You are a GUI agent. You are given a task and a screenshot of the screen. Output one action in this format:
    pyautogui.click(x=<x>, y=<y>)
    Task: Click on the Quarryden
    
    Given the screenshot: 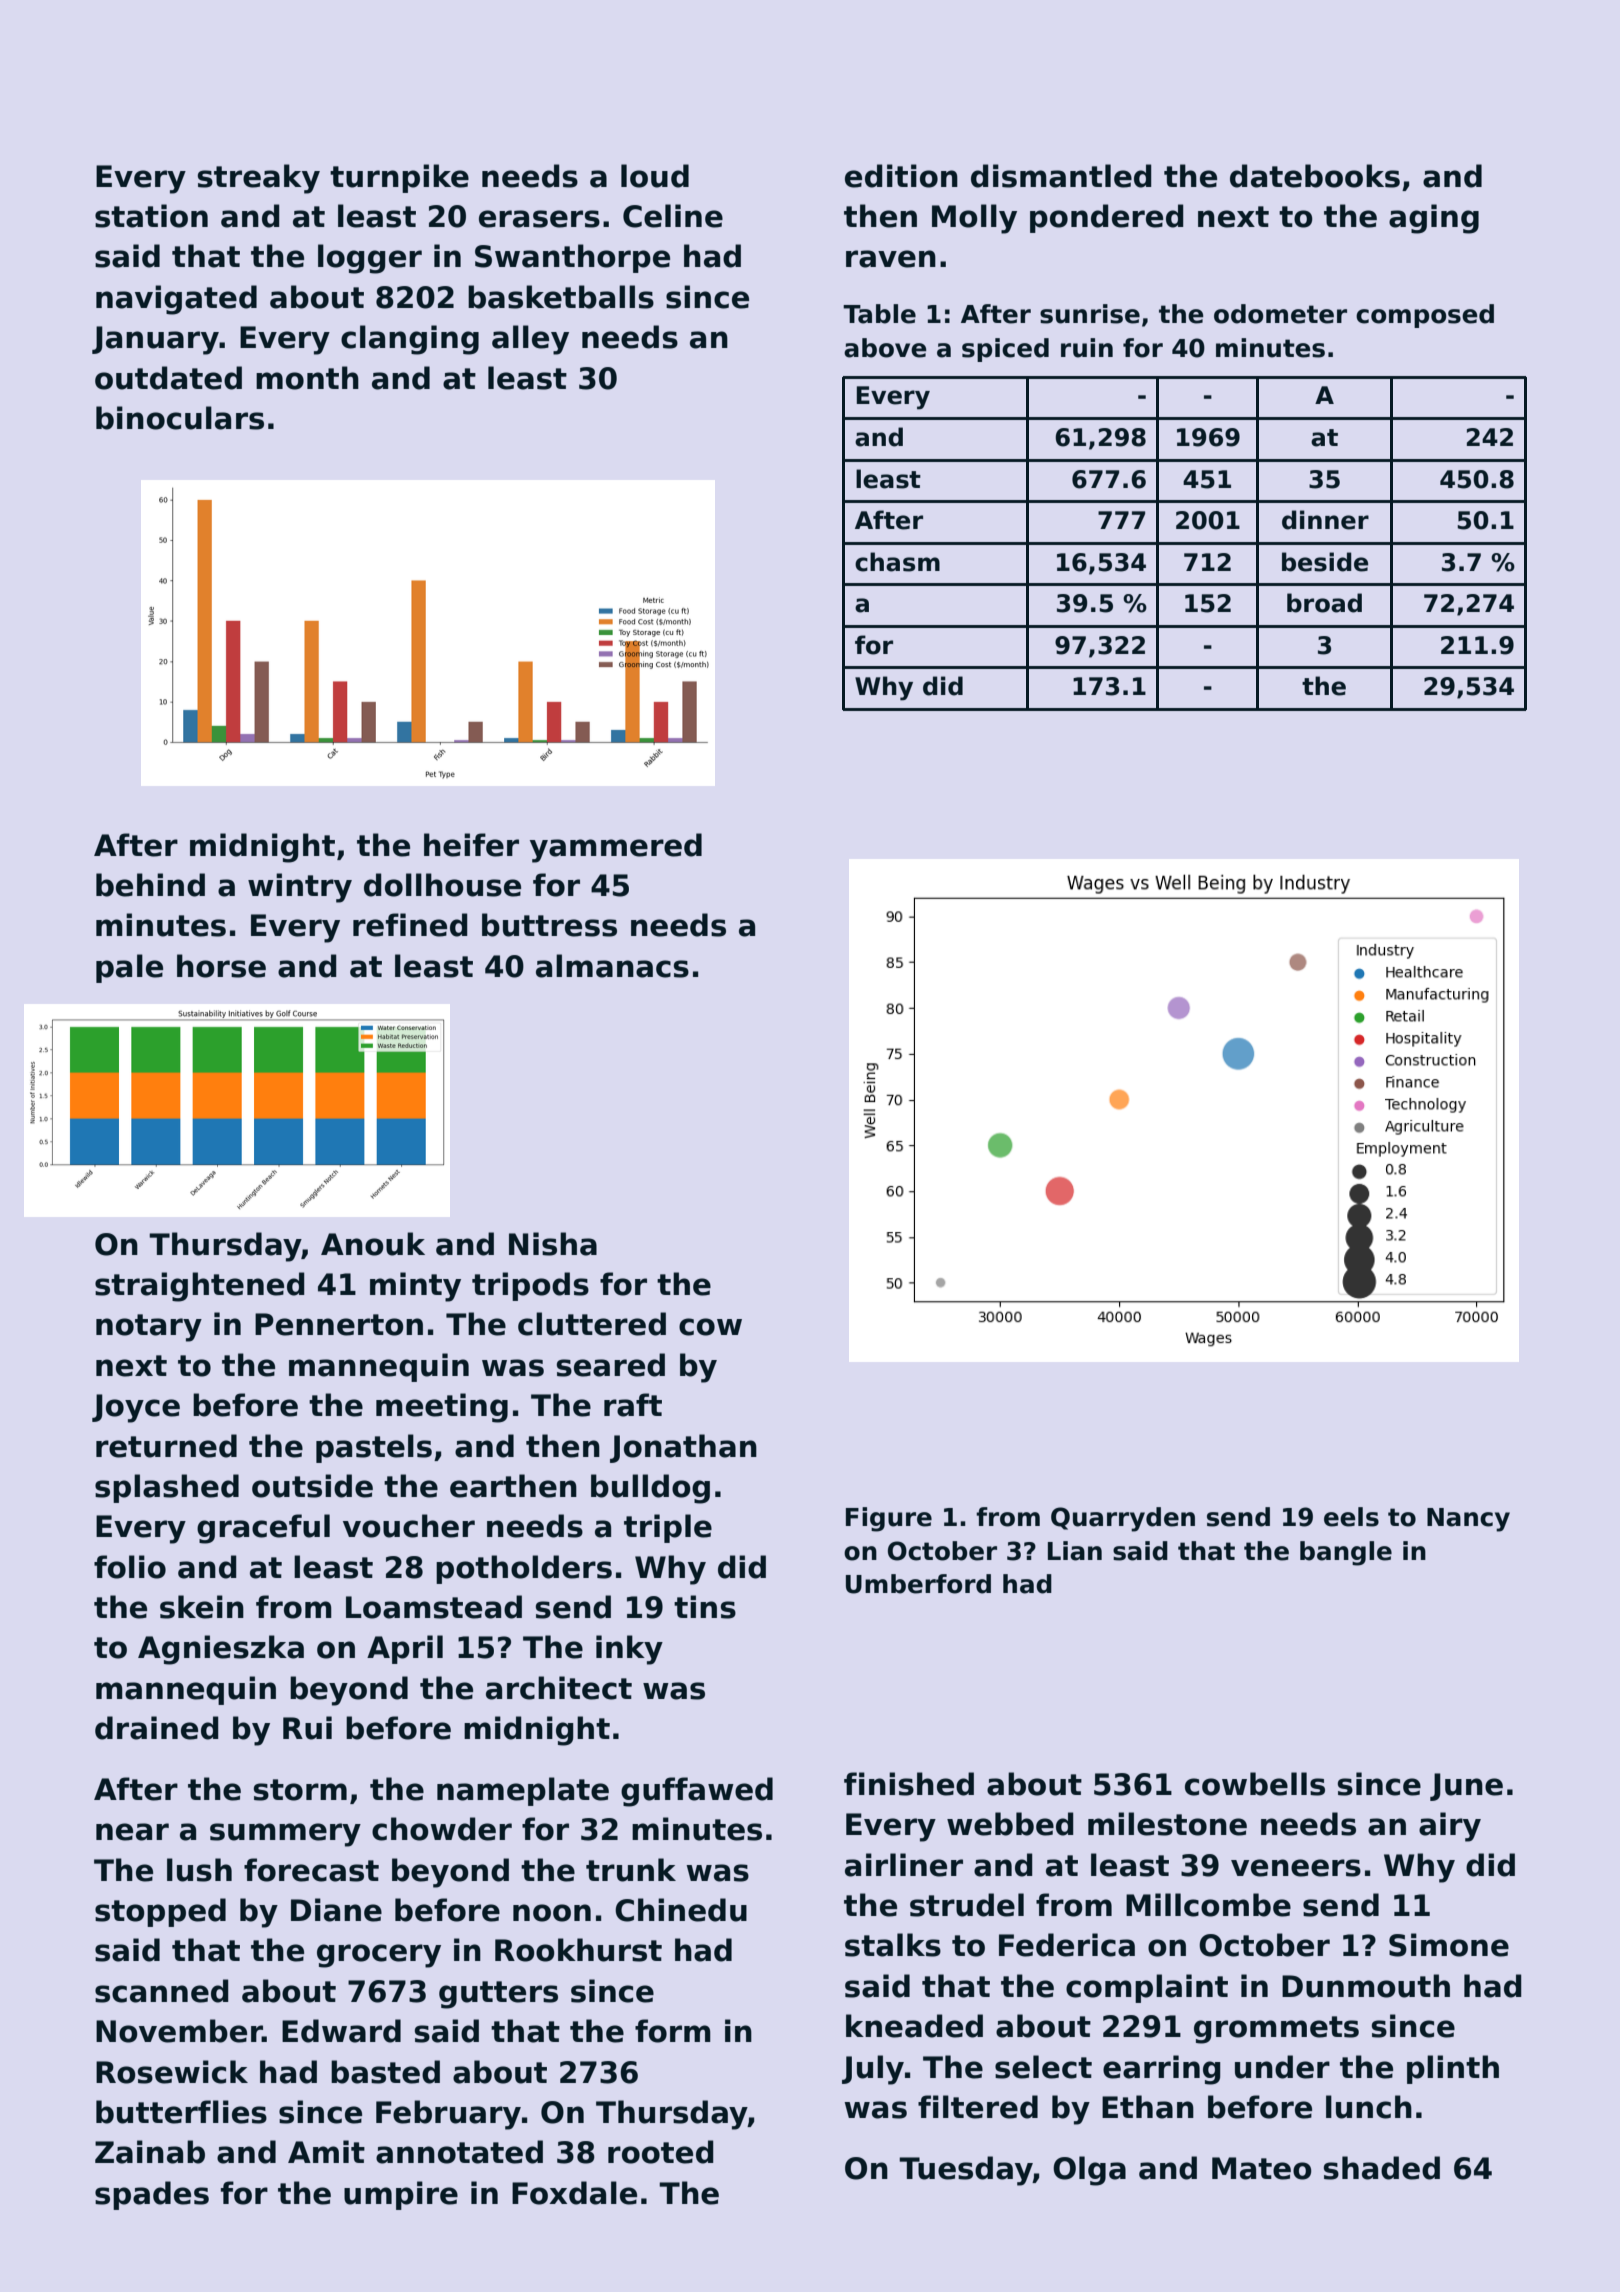 What is the action you would take?
    pyautogui.click(x=1123, y=1519)
